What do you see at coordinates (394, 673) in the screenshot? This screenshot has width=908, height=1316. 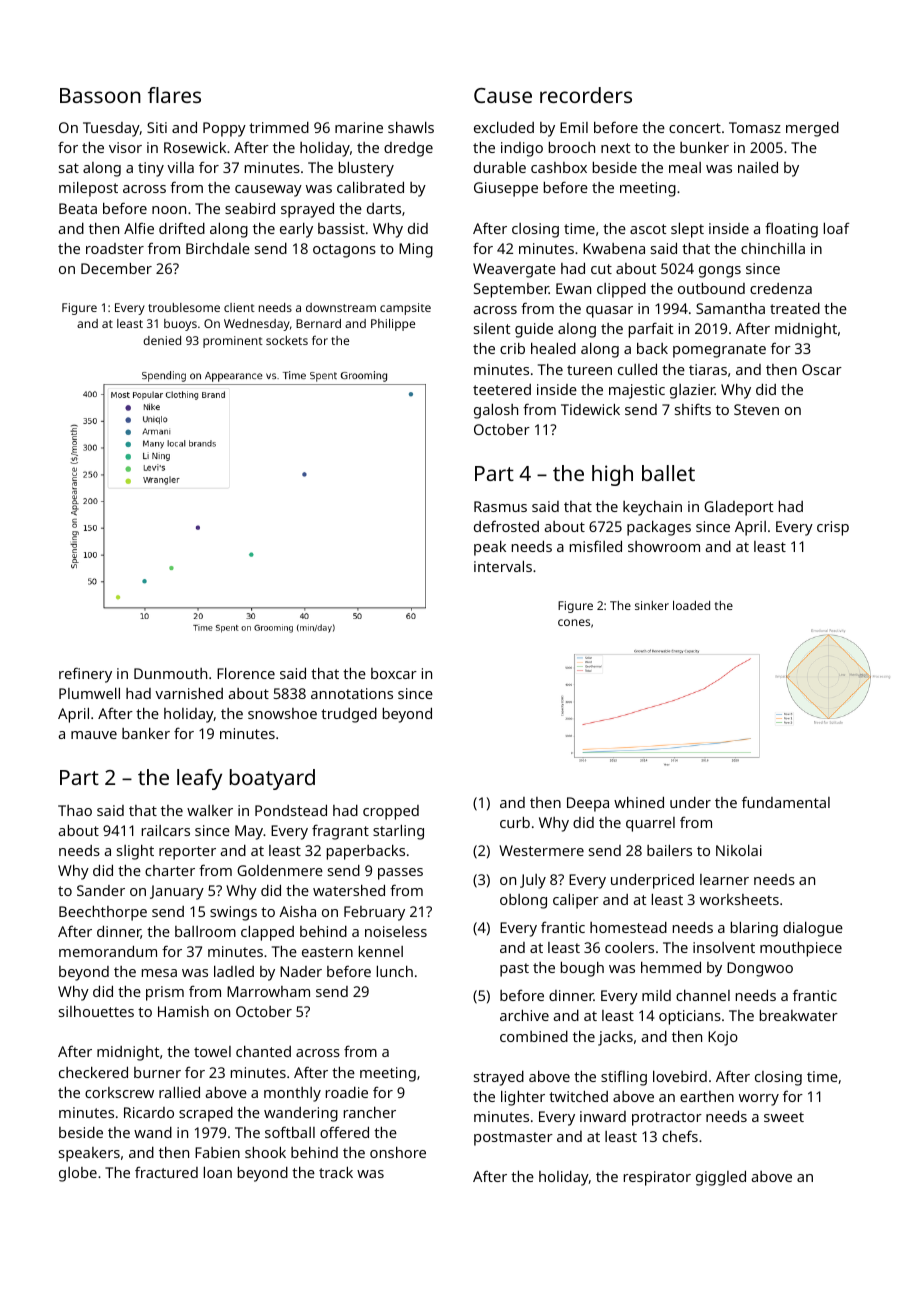 I see `boxcar` at bounding box center [394, 673].
